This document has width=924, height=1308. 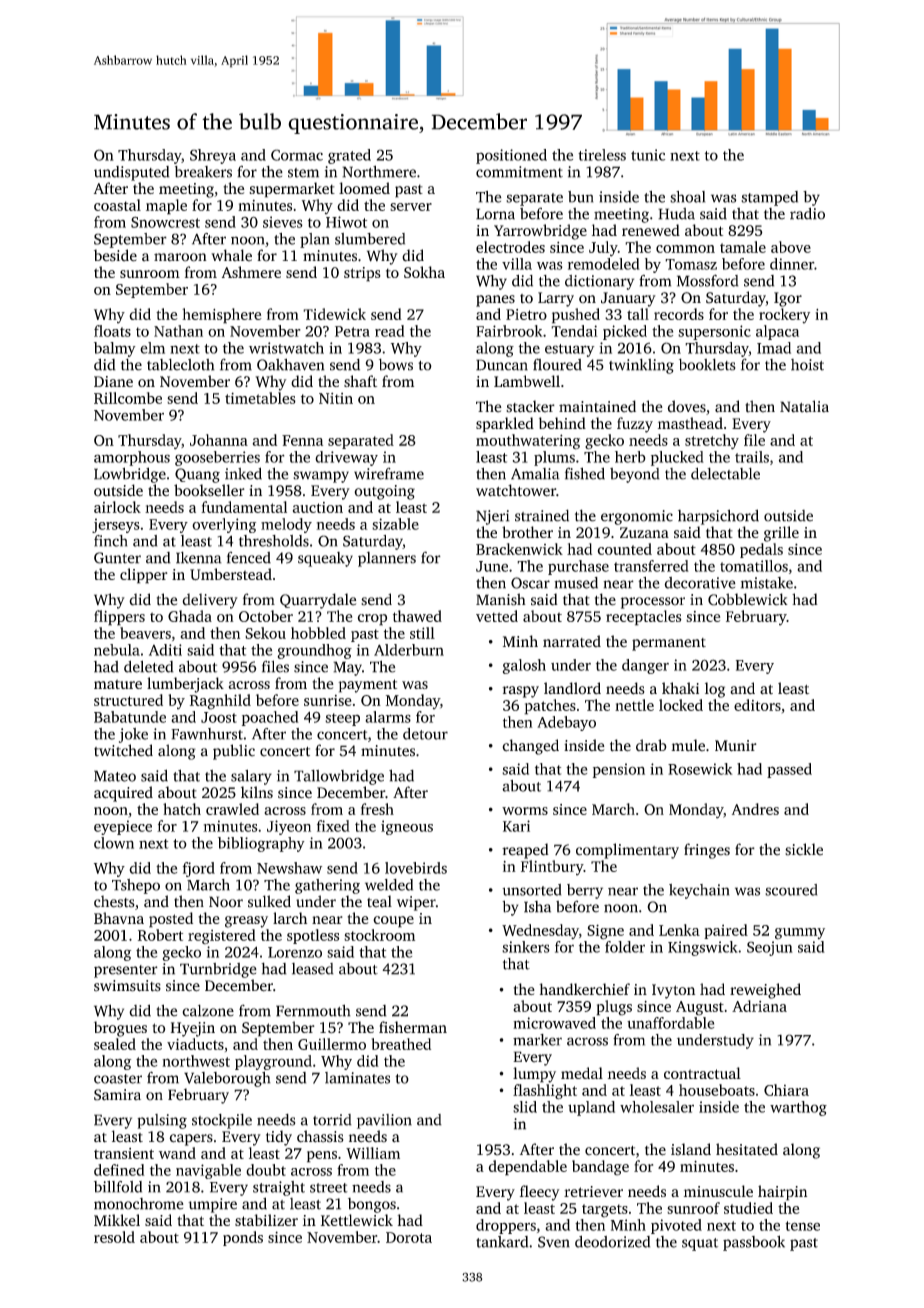 I want to click on driveway, so click(x=346, y=458).
